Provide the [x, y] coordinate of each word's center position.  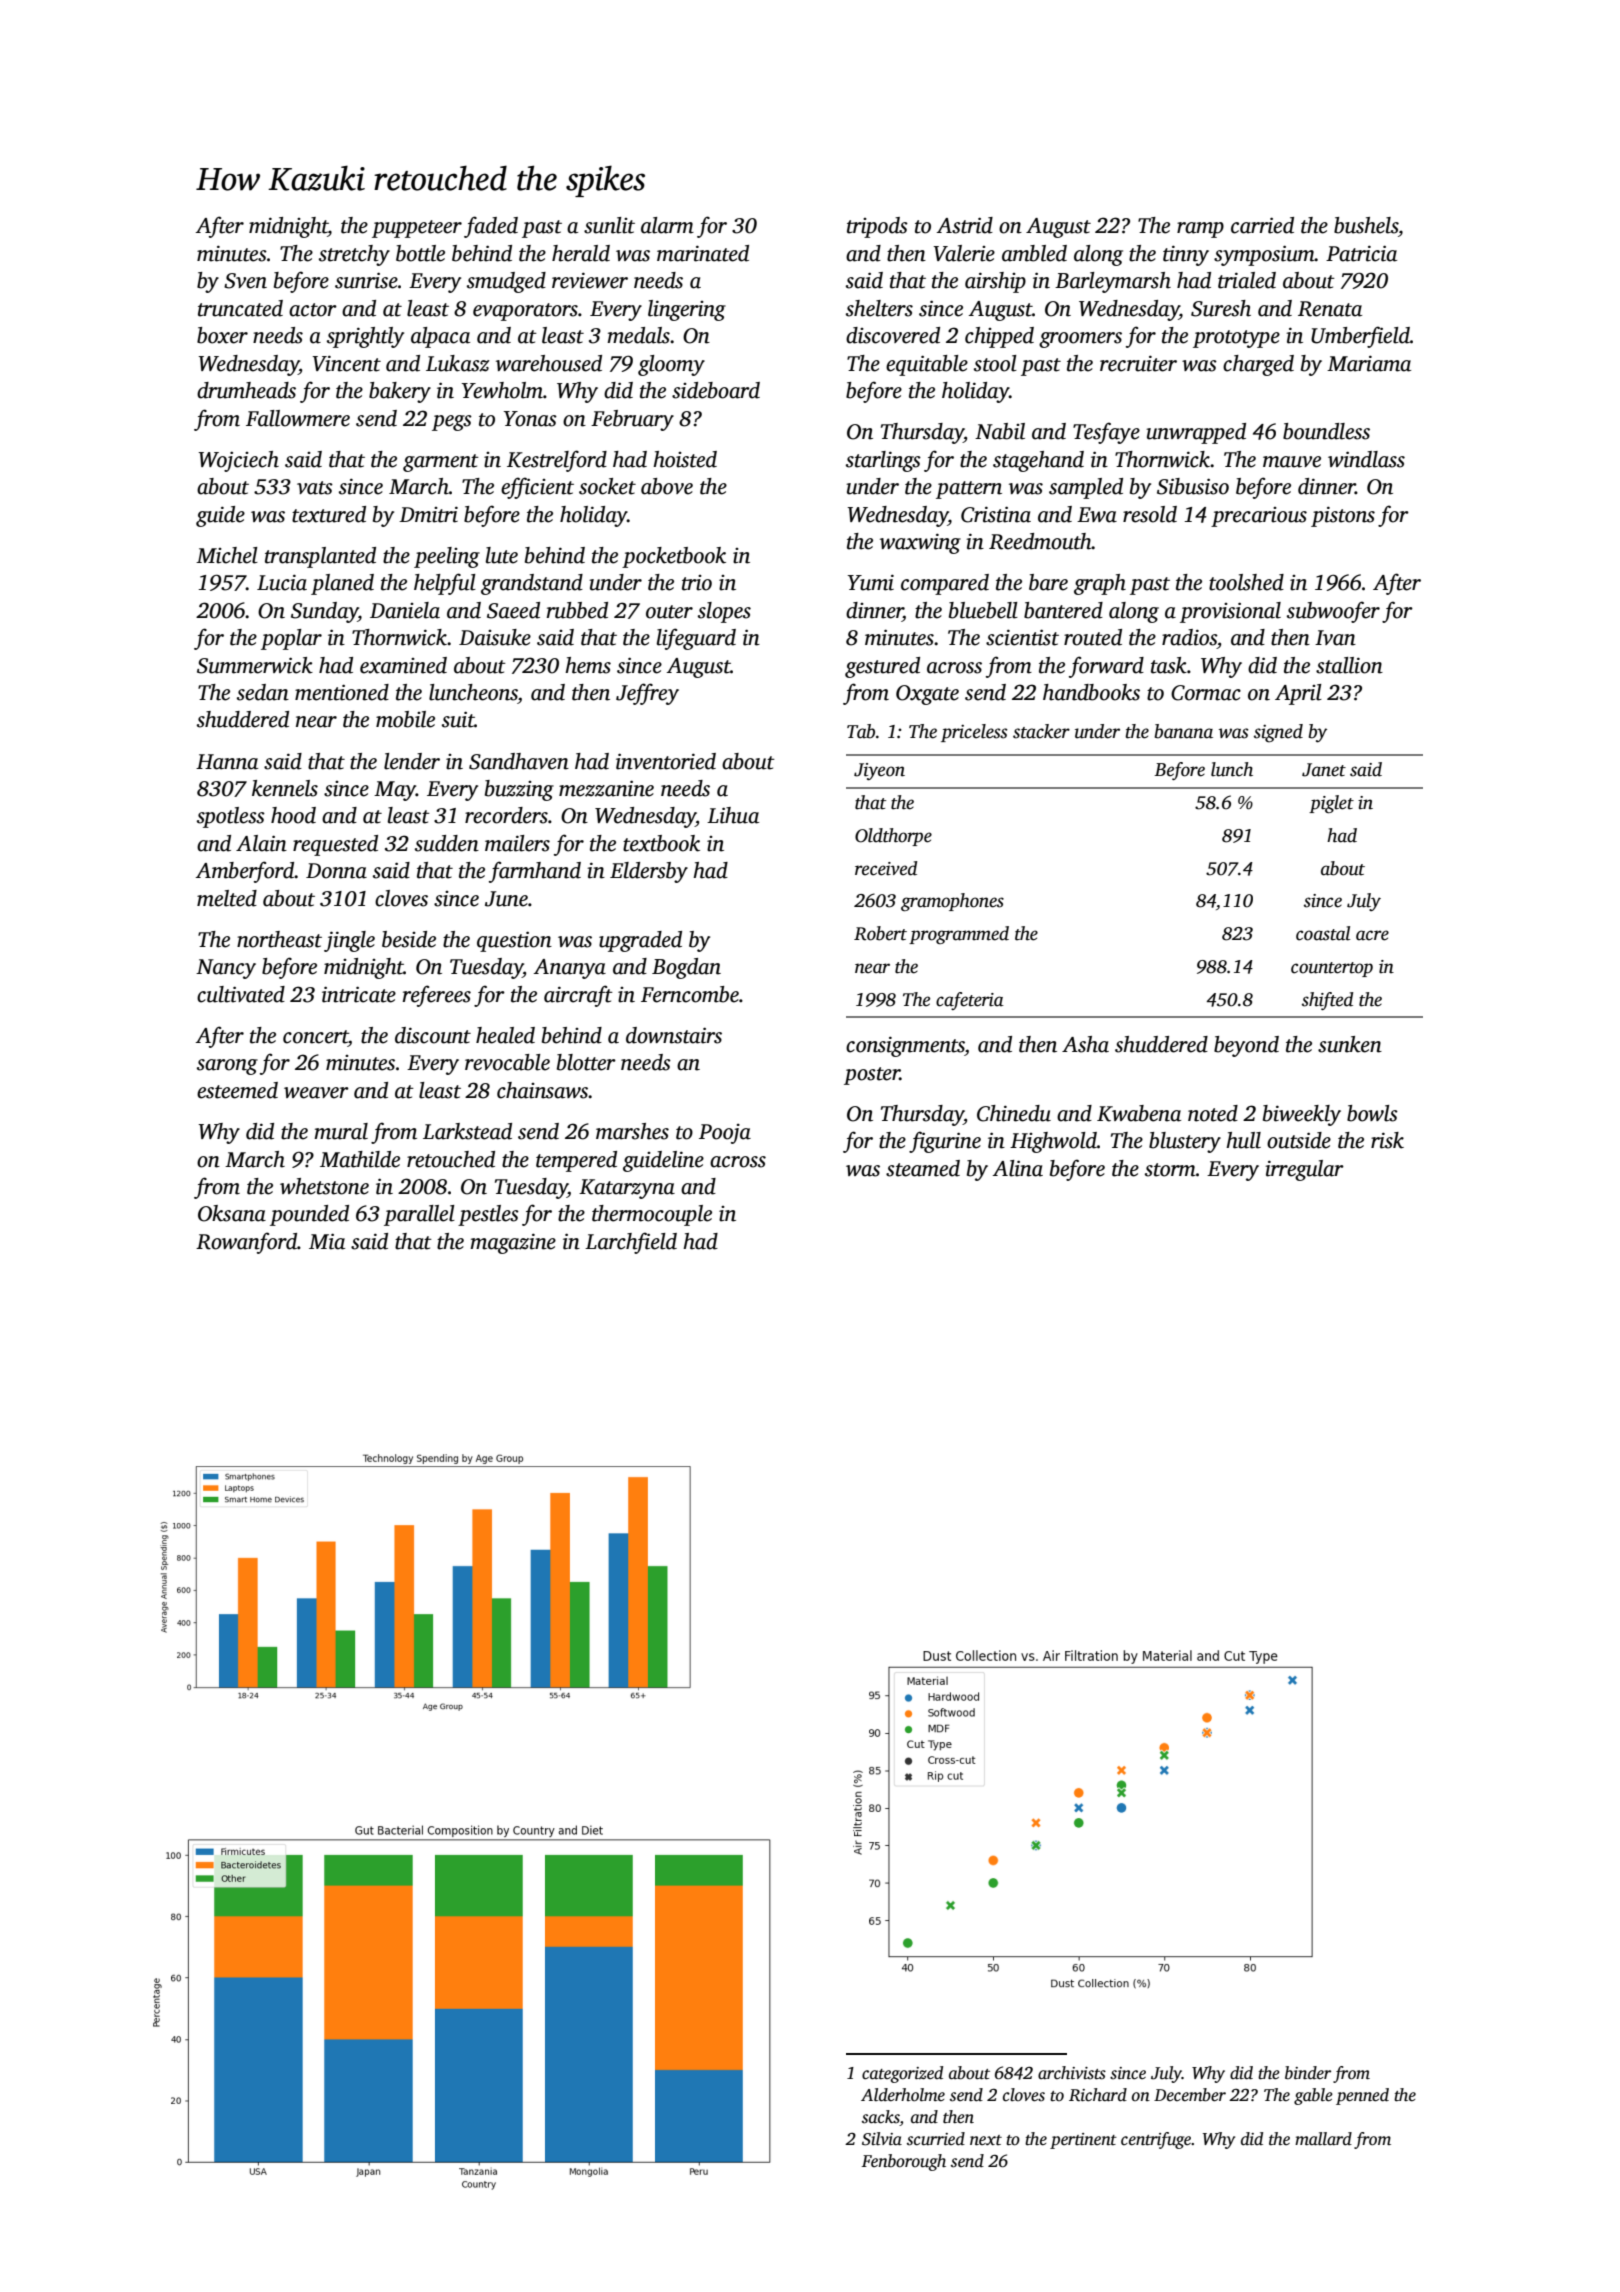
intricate [359, 994]
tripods [877, 227]
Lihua [733, 815]
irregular [1304, 1170]
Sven [245, 281]
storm [1170, 1170]
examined [403, 665]
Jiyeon [879, 771]
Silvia [882, 2139]
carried [1262, 225]
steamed [923, 1168]
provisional [1230, 612]
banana [1184, 731]
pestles [488, 1215]
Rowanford [246, 1243]
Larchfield [631, 1243]
